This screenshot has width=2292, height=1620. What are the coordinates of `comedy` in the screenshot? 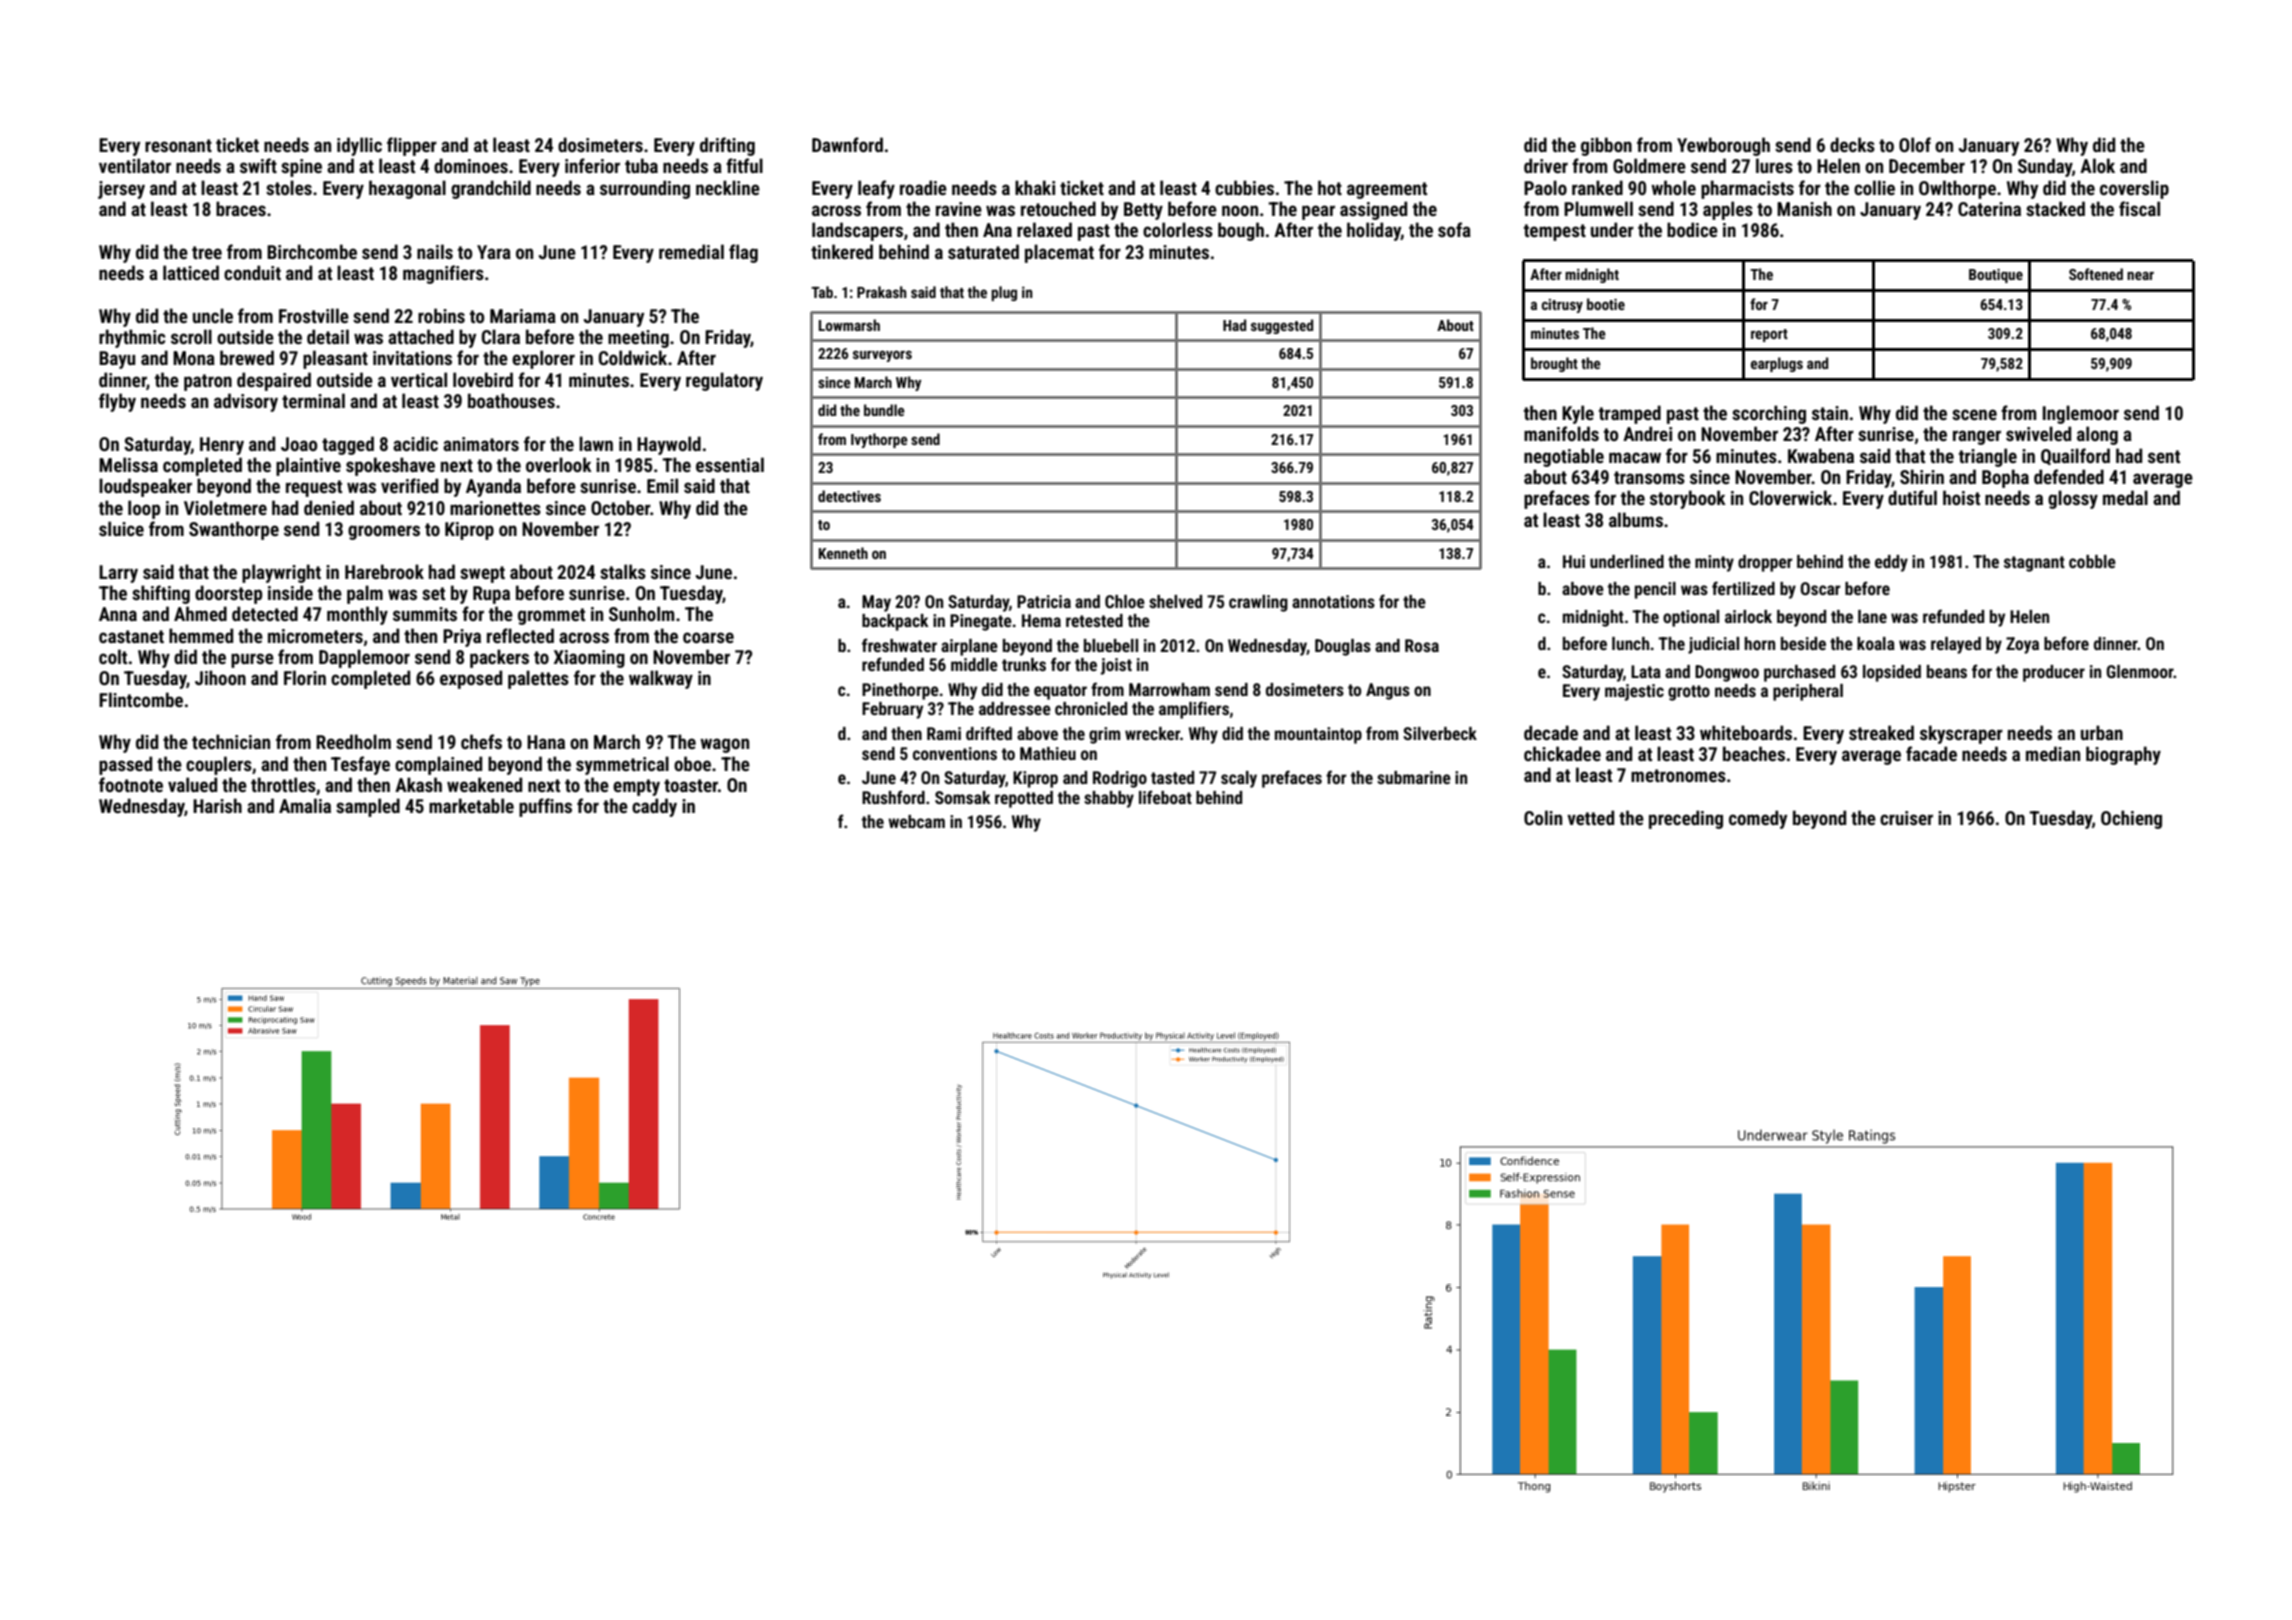 It's located at (1758, 819).
